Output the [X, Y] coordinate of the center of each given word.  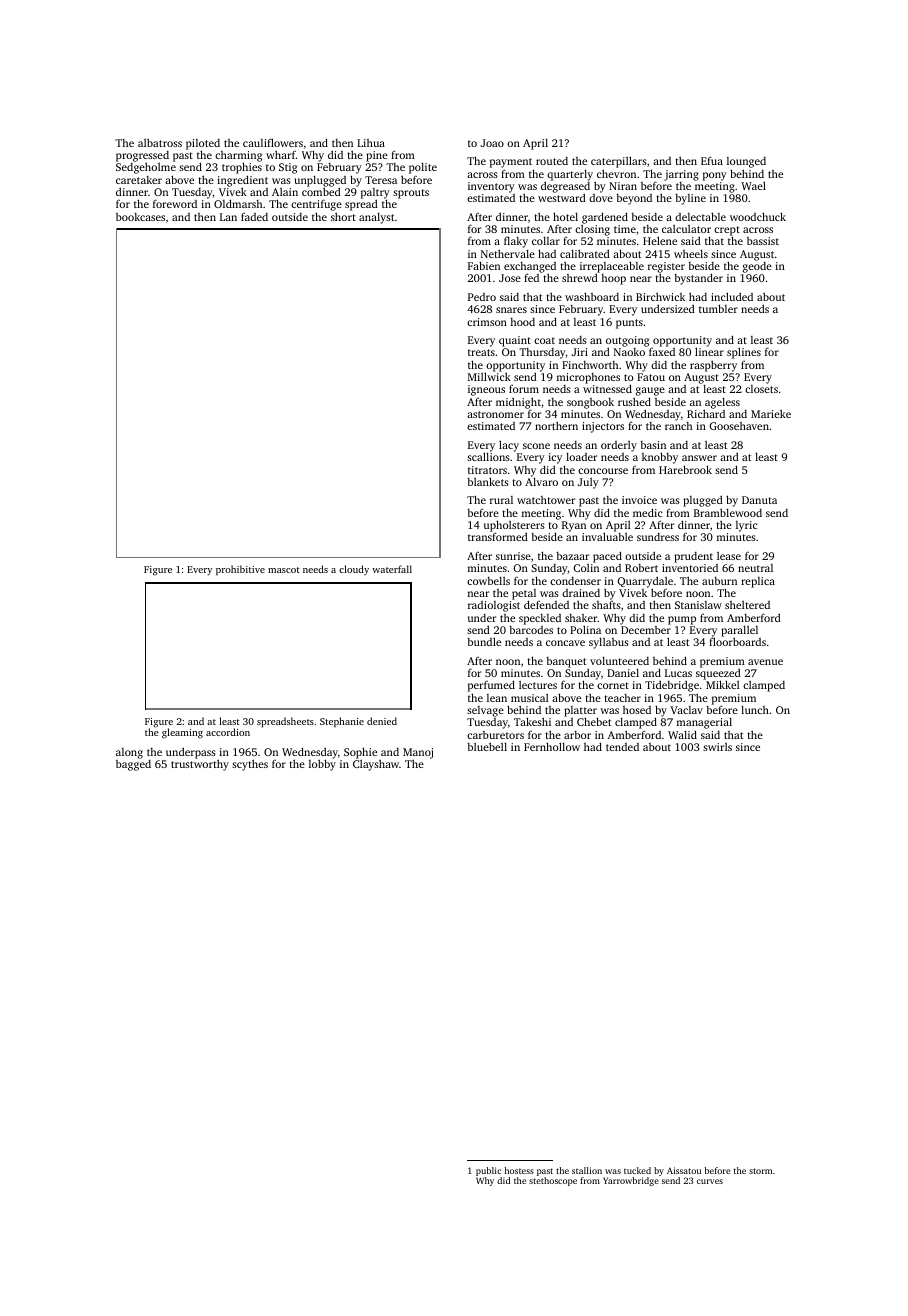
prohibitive [240, 570]
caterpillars [619, 162]
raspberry [713, 366]
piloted [203, 144]
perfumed [491, 686]
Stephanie [342, 722]
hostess [519, 1170]
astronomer [495, 414]
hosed [637, 710]
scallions [488, 457]
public [488, 1171]
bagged [133, 765]
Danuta [759, 500]
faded [254, 217]
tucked [637, 1170]
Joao [492, 143]
